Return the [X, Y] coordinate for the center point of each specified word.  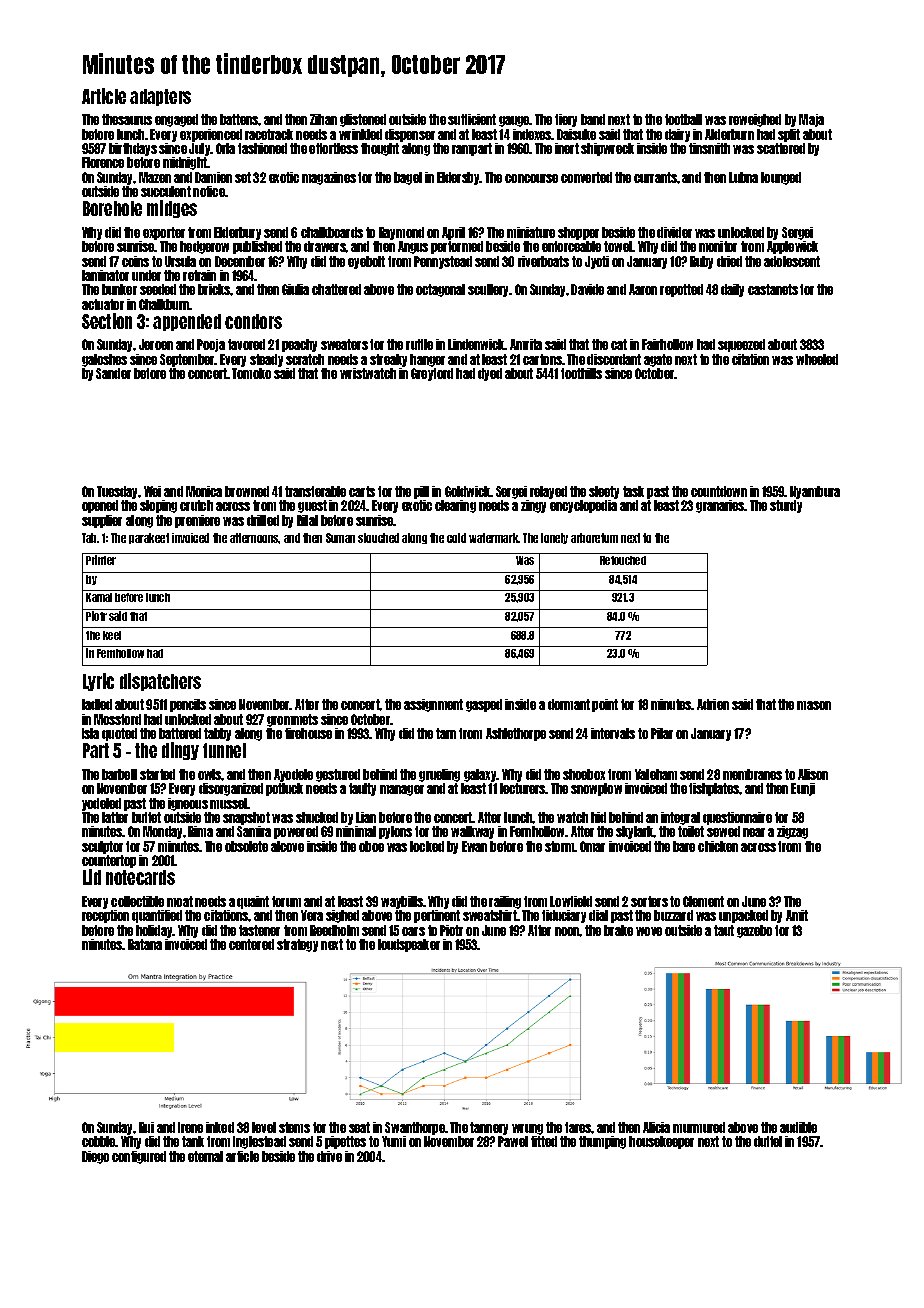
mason [814, 705]
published [257, 247]
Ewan [474, 846]
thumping [602, 1142]
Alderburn [729, 134]
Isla [90, 733]
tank [193, 1141]
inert [567, 148]
